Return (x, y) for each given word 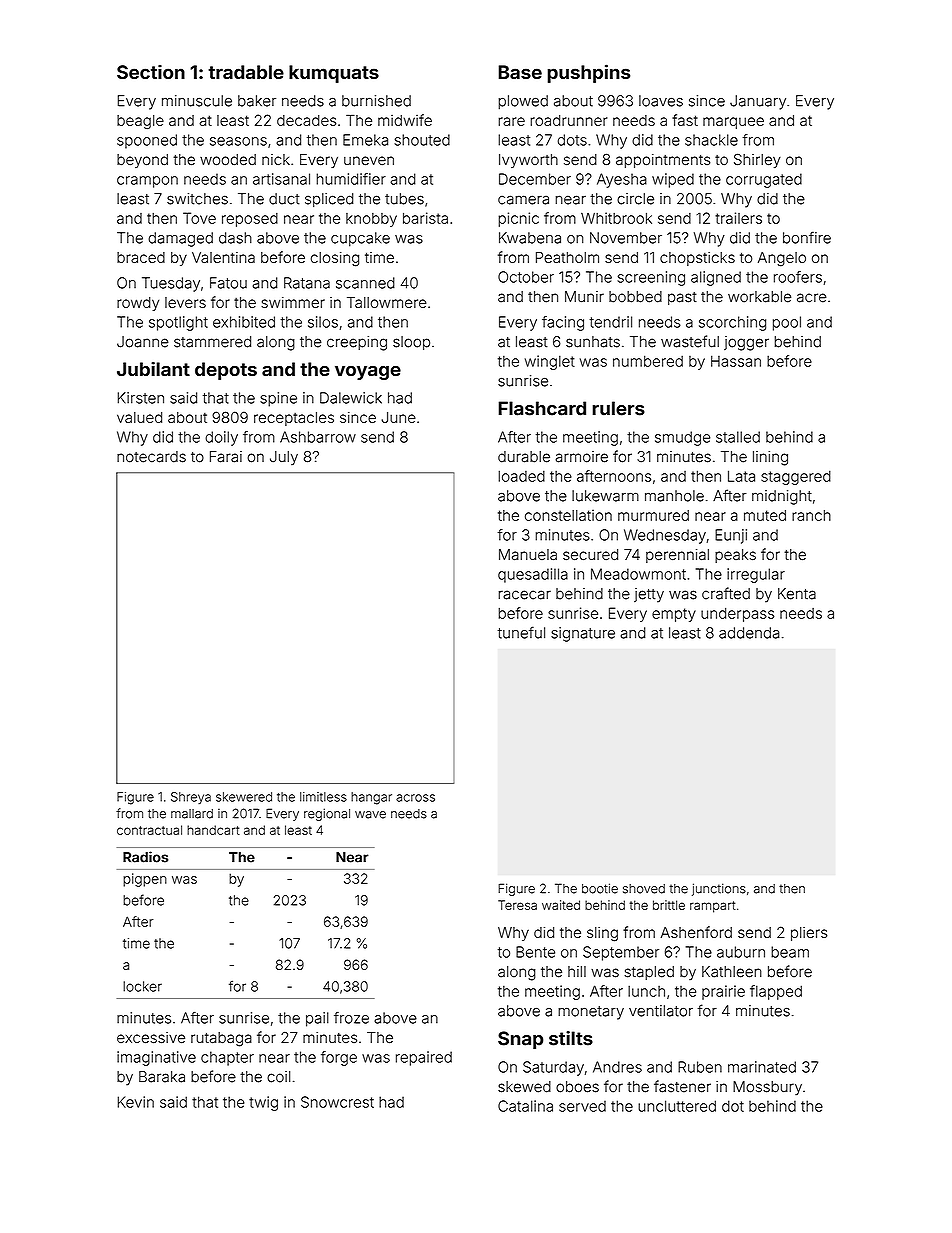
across (415, 798)
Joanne (143, 342)
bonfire (807, 237)
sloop (411, 343)
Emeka (365, 140)
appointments (663, 161)
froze (351, 1018)
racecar (525, 595)
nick (276, 159)
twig (263, 1103)
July (284, 458)
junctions (719, 889)
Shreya (191, 798)
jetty (649, 595)
